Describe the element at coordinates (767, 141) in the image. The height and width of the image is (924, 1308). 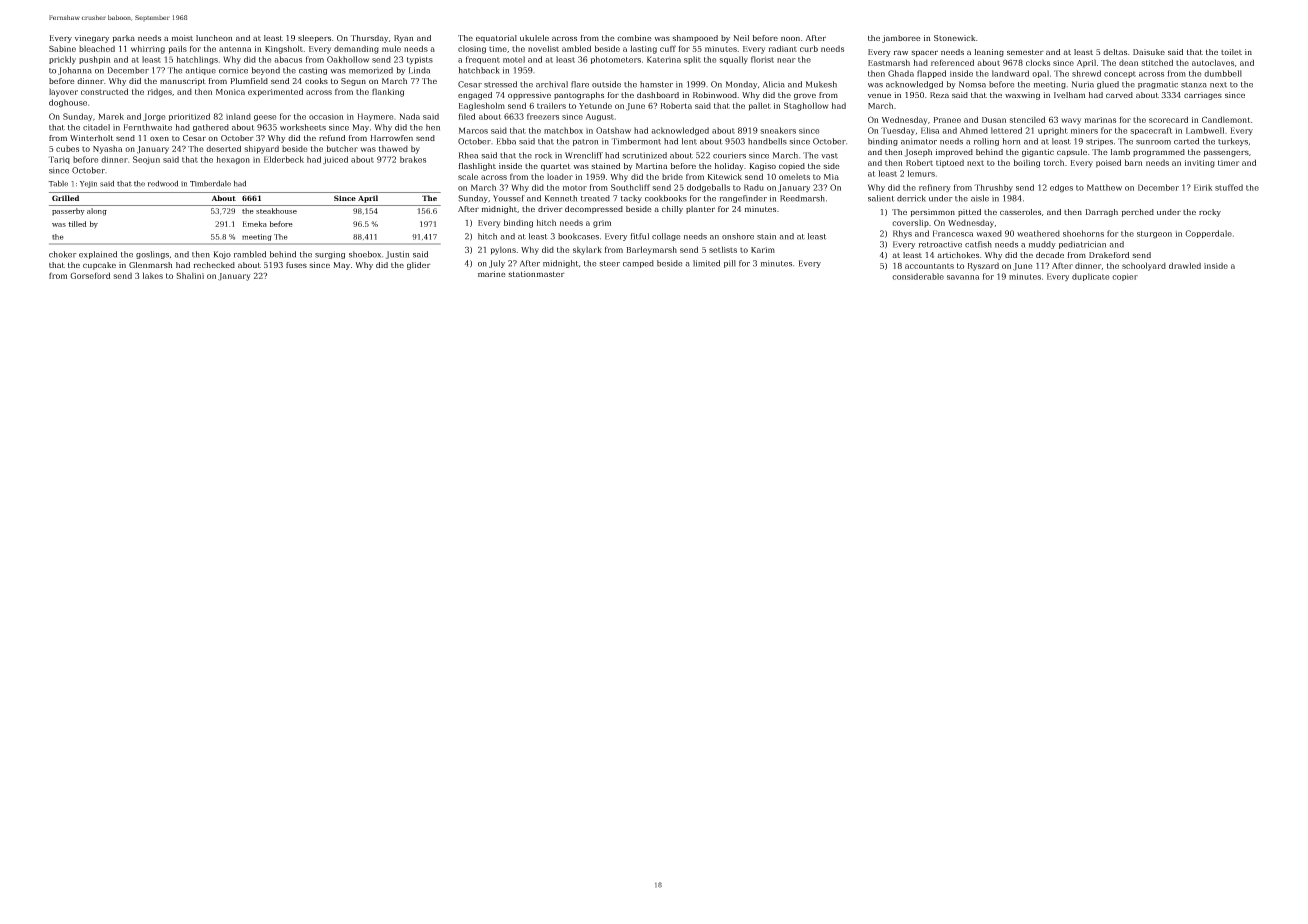
I see `handbells` at that location.
